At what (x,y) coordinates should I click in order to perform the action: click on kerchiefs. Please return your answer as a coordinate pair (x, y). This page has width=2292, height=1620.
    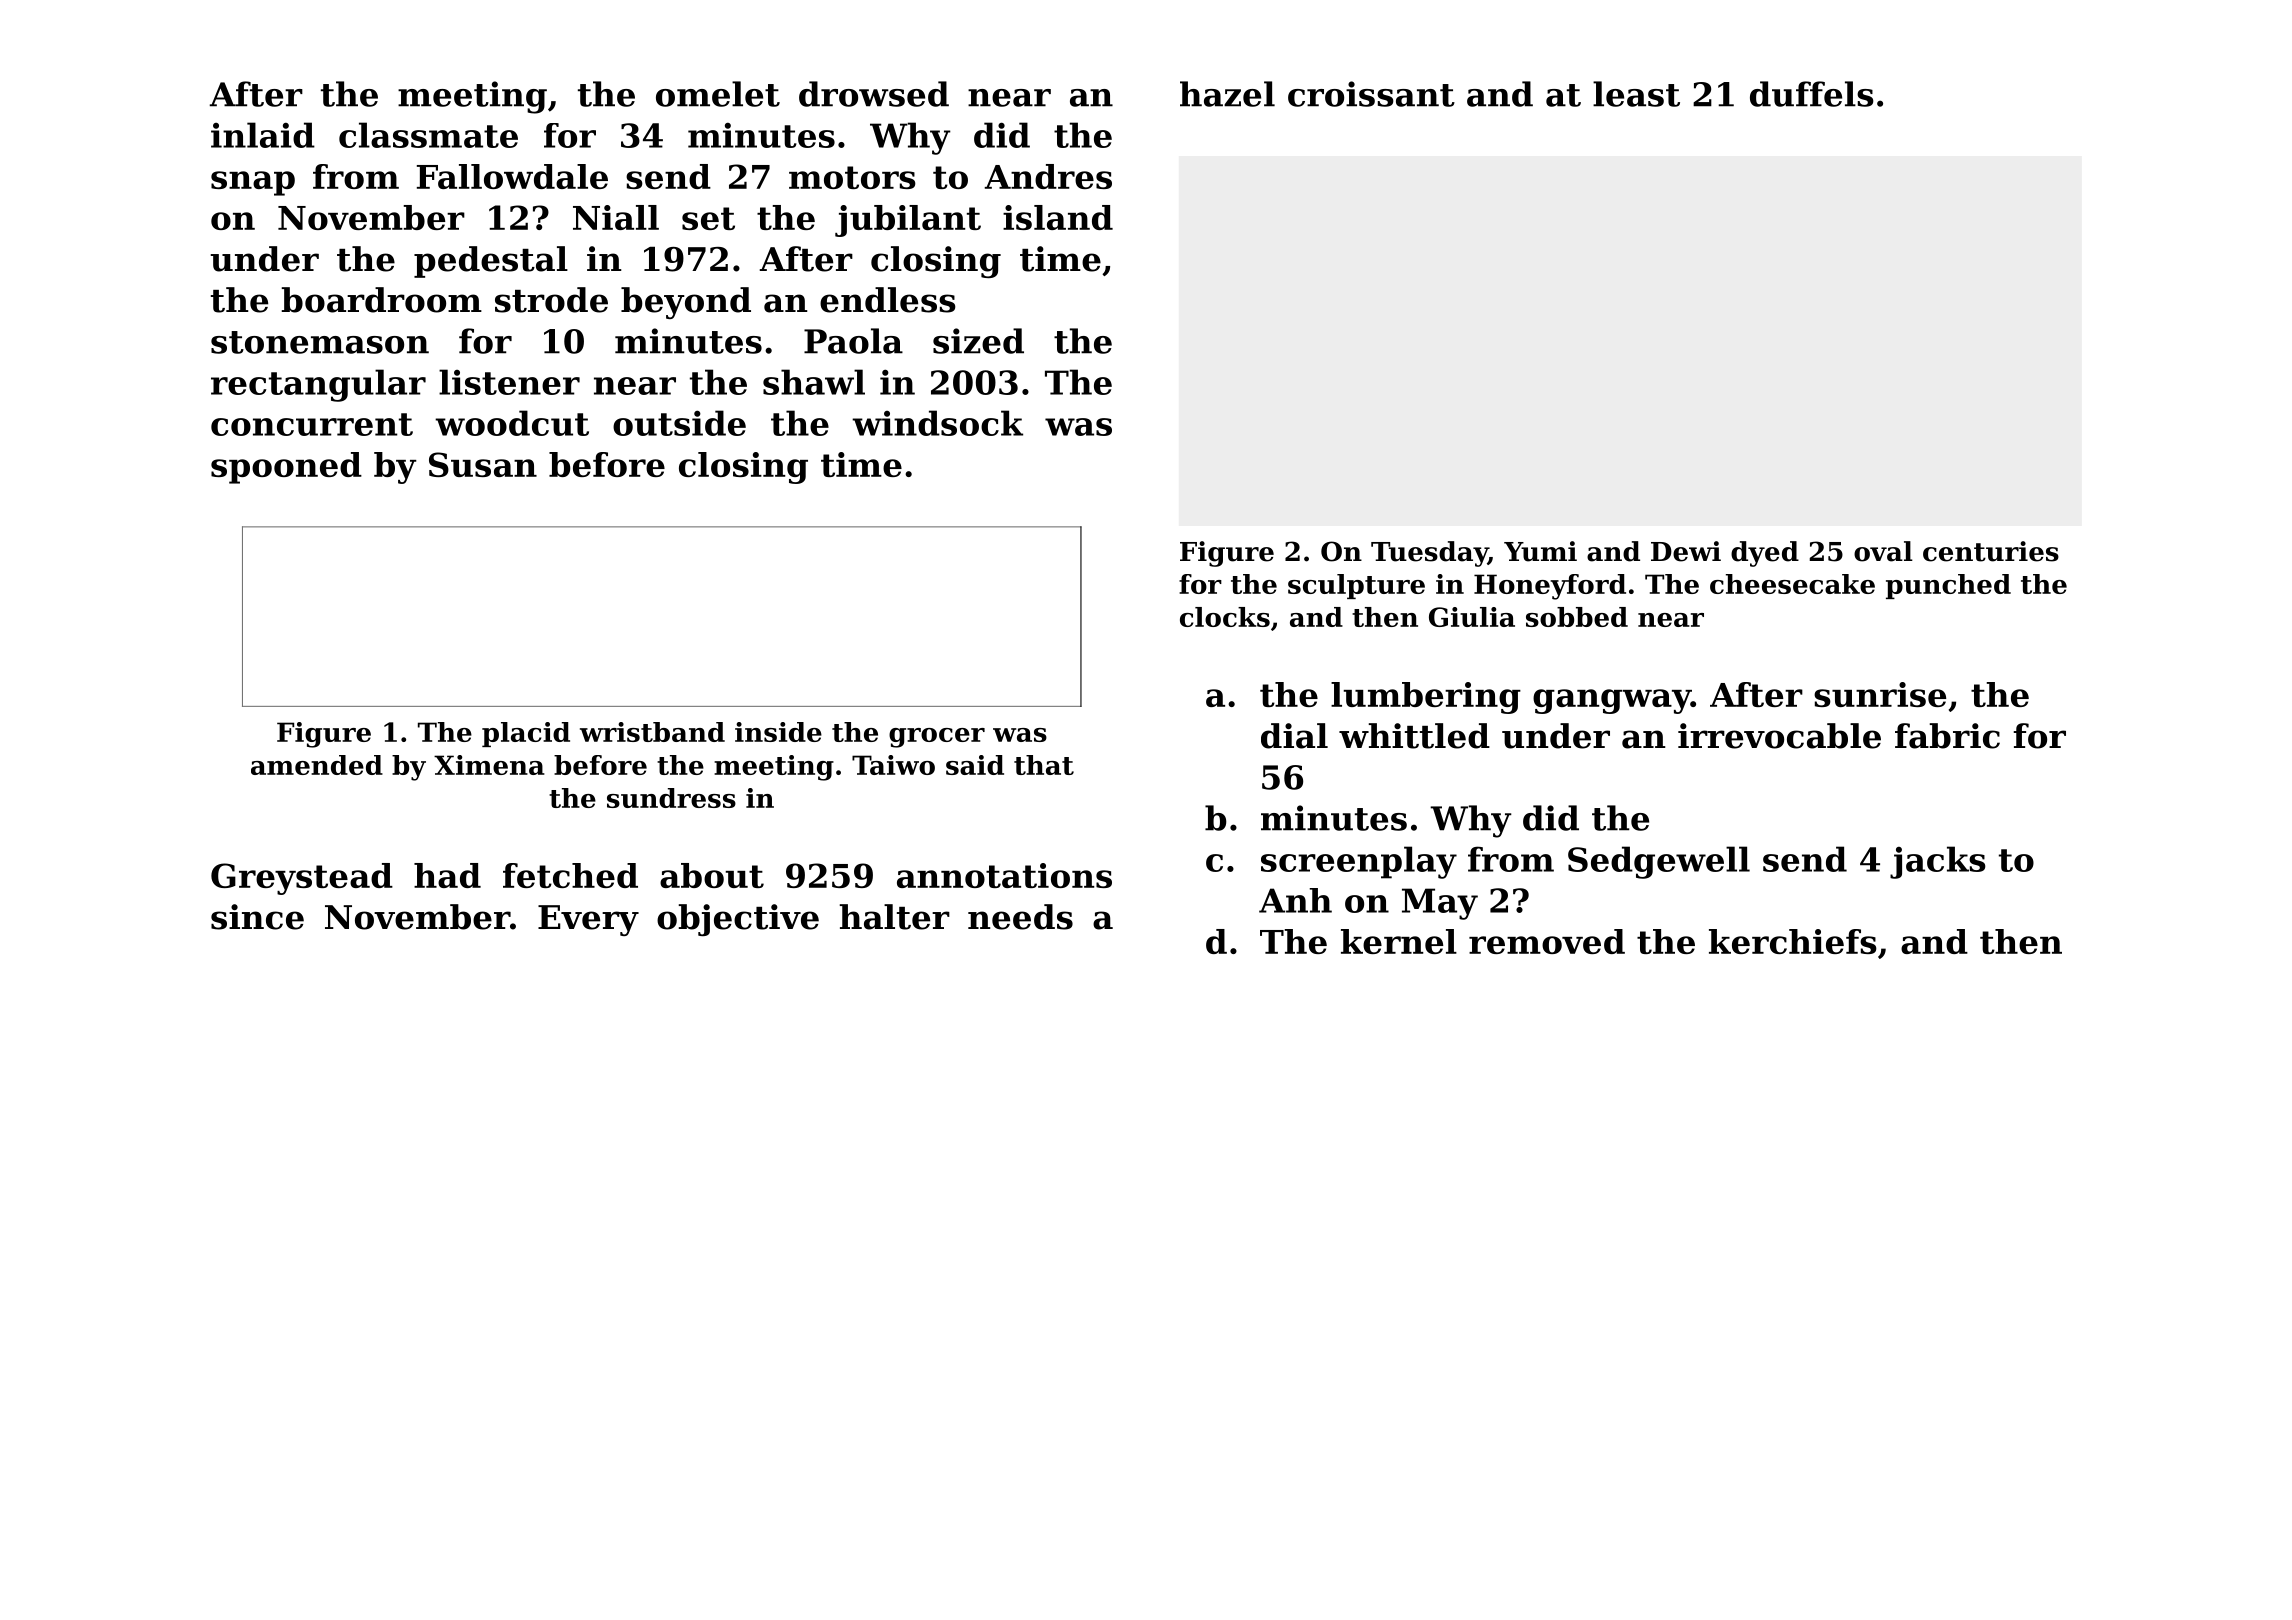
    Looking at the image, I should click on (1793, 941).
